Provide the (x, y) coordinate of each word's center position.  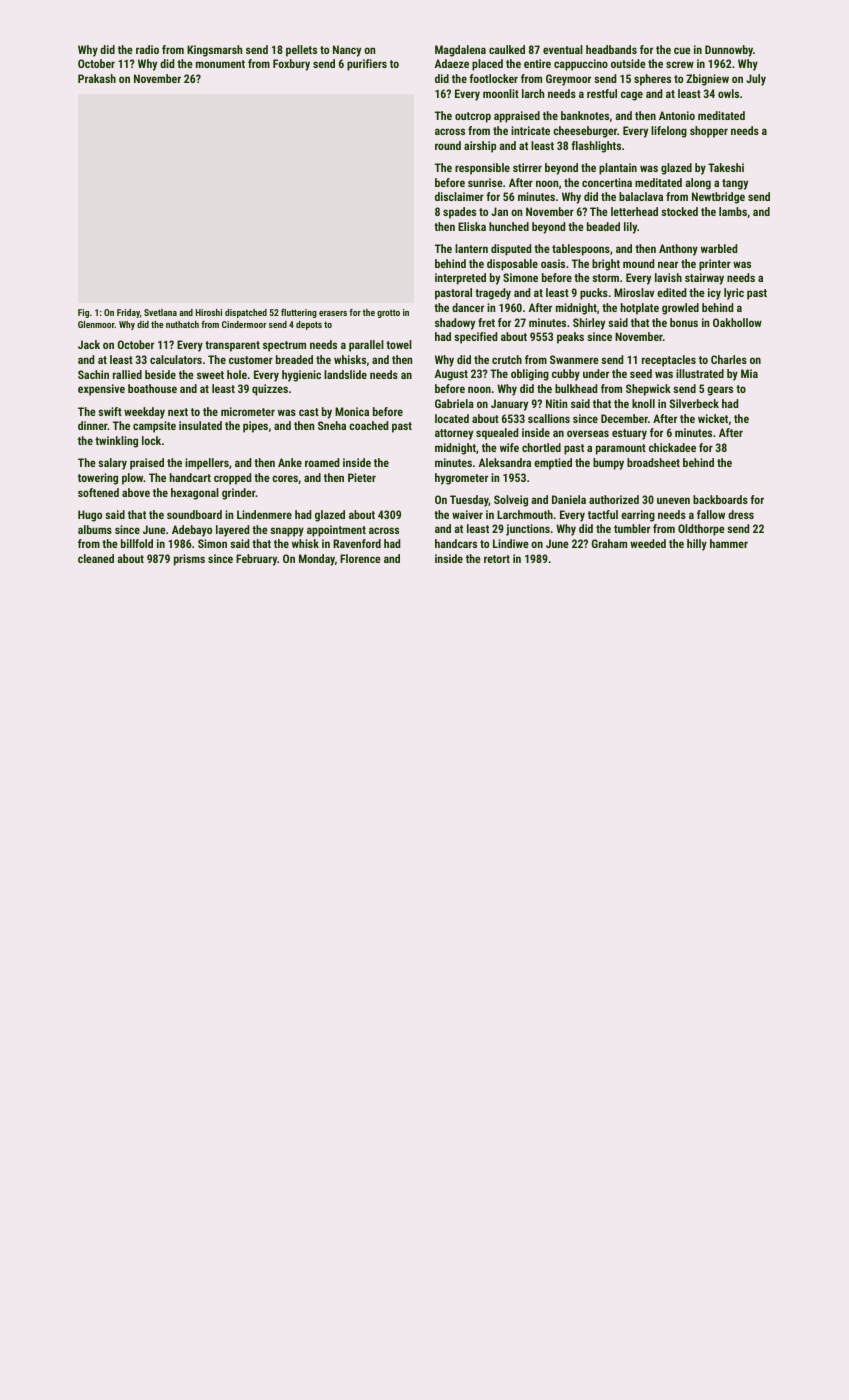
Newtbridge (718, 198)
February (256, 560)
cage (632, 96)
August (451, 375)
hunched (509, 226)
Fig (83, 313)
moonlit (501, 93)
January (509, 405)
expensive (101, 390)
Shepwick (648, 390)
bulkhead (576, 388)
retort (497, 559)
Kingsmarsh (214, 51)
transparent (232, 346)
